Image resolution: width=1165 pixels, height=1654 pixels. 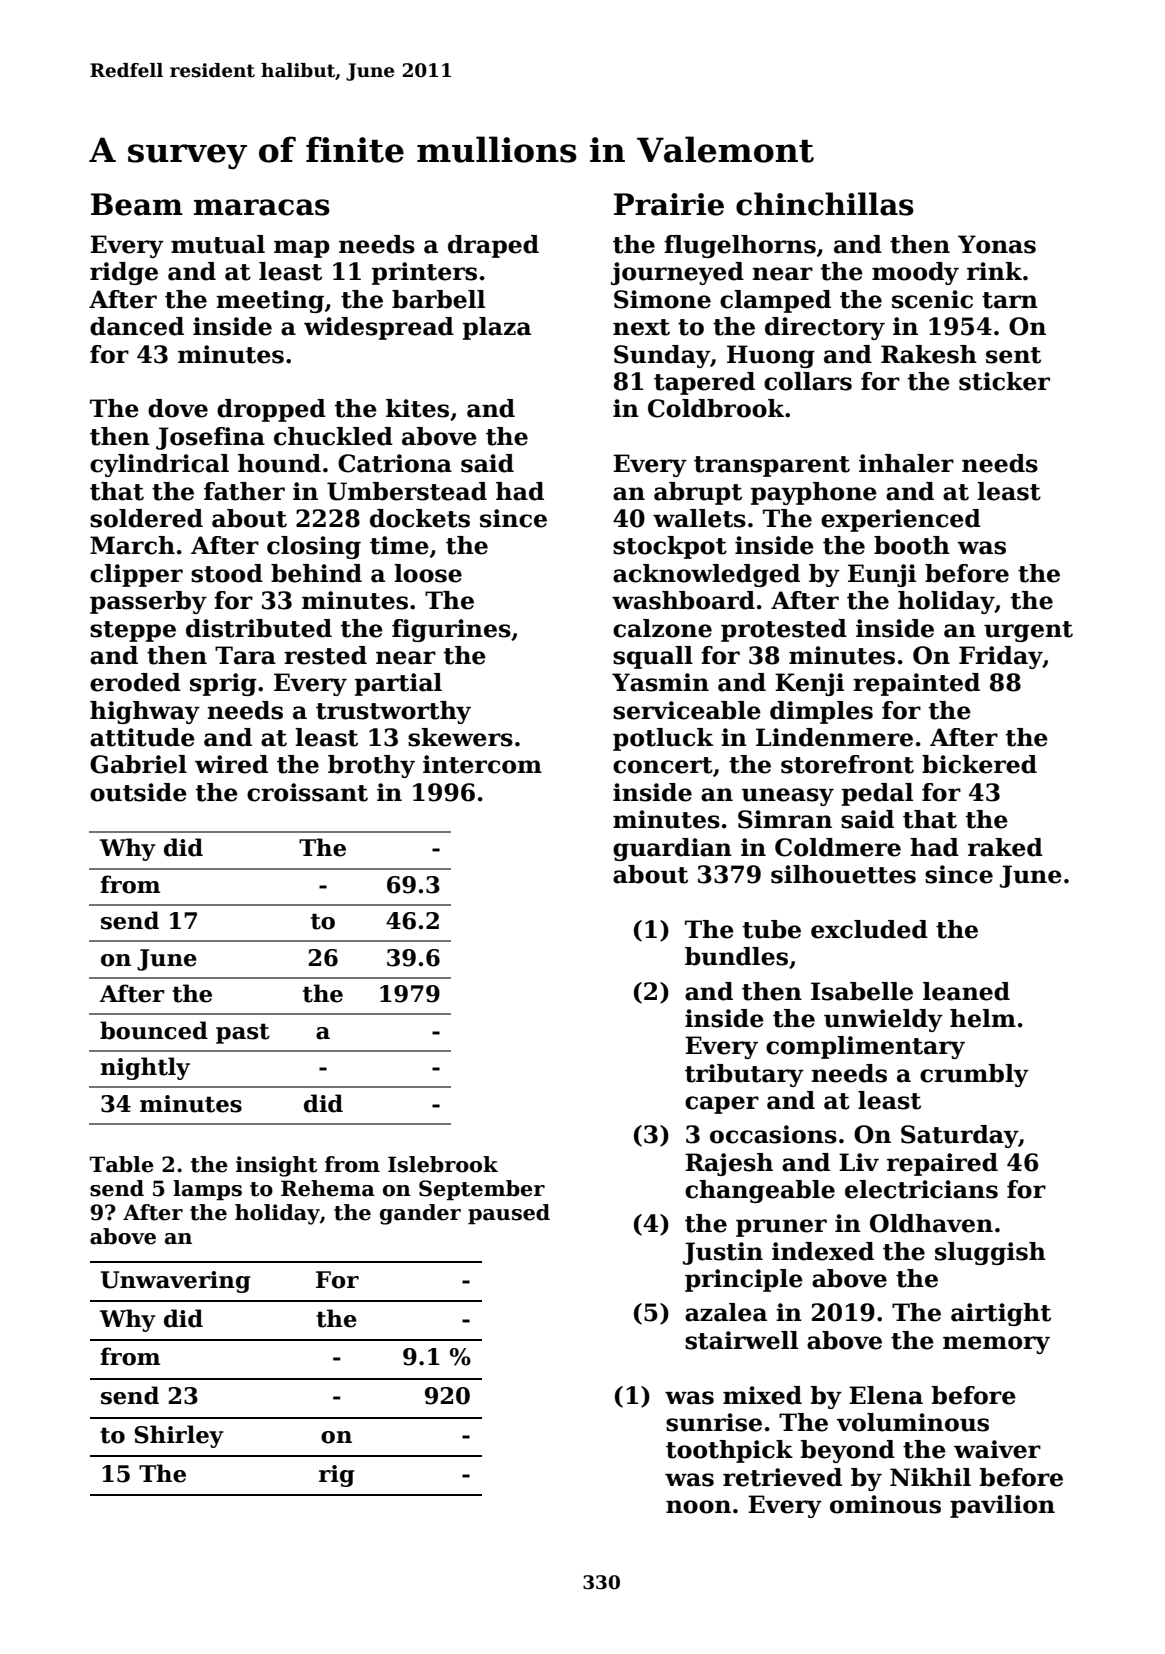 What do you see at coordinates (672, 849) in the document?
I see `guardian` at bounding box center [672, 849].
